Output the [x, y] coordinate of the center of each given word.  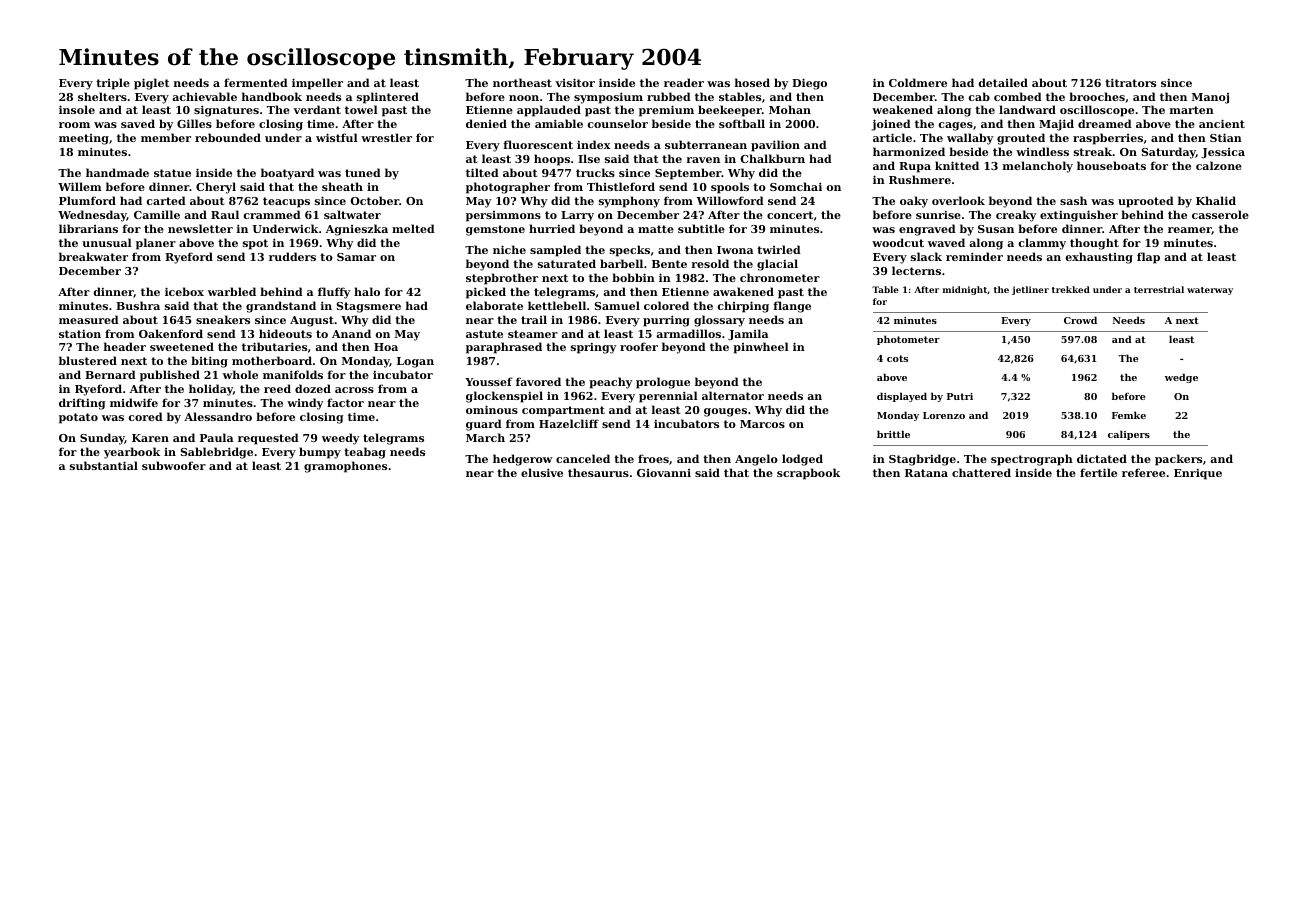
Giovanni [664, 473]
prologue [663, 383]
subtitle [701, 228]
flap [1148, 258]
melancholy [1038, 167]
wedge [1181, 378]
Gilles [194, 123]
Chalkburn [773, 158]
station [80, 334]
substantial [104, 465]
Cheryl [216, 188]
